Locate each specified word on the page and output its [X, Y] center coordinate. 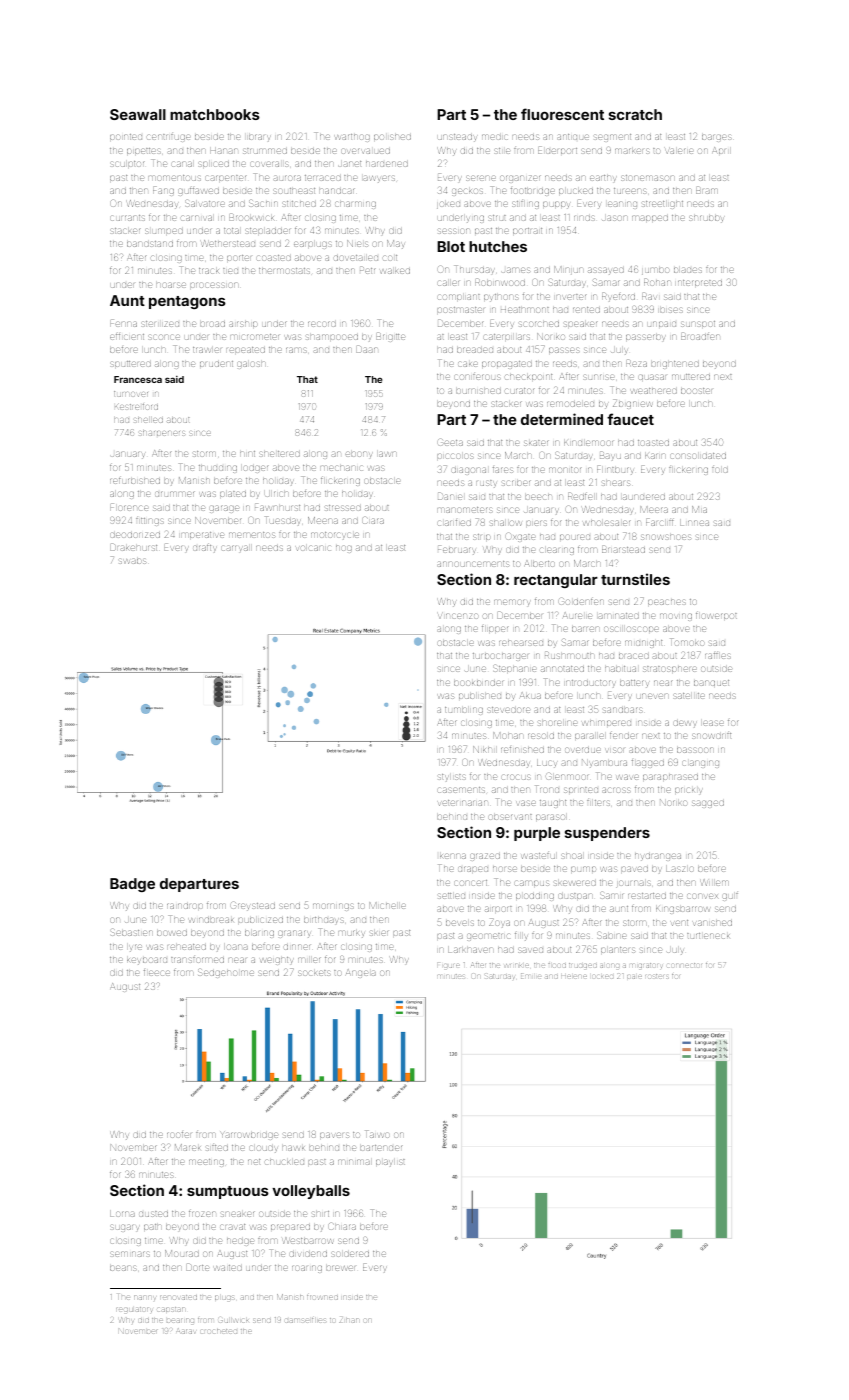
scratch [635, 114]
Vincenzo [458, 615]
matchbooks [215, 114]
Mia [699, 509]
